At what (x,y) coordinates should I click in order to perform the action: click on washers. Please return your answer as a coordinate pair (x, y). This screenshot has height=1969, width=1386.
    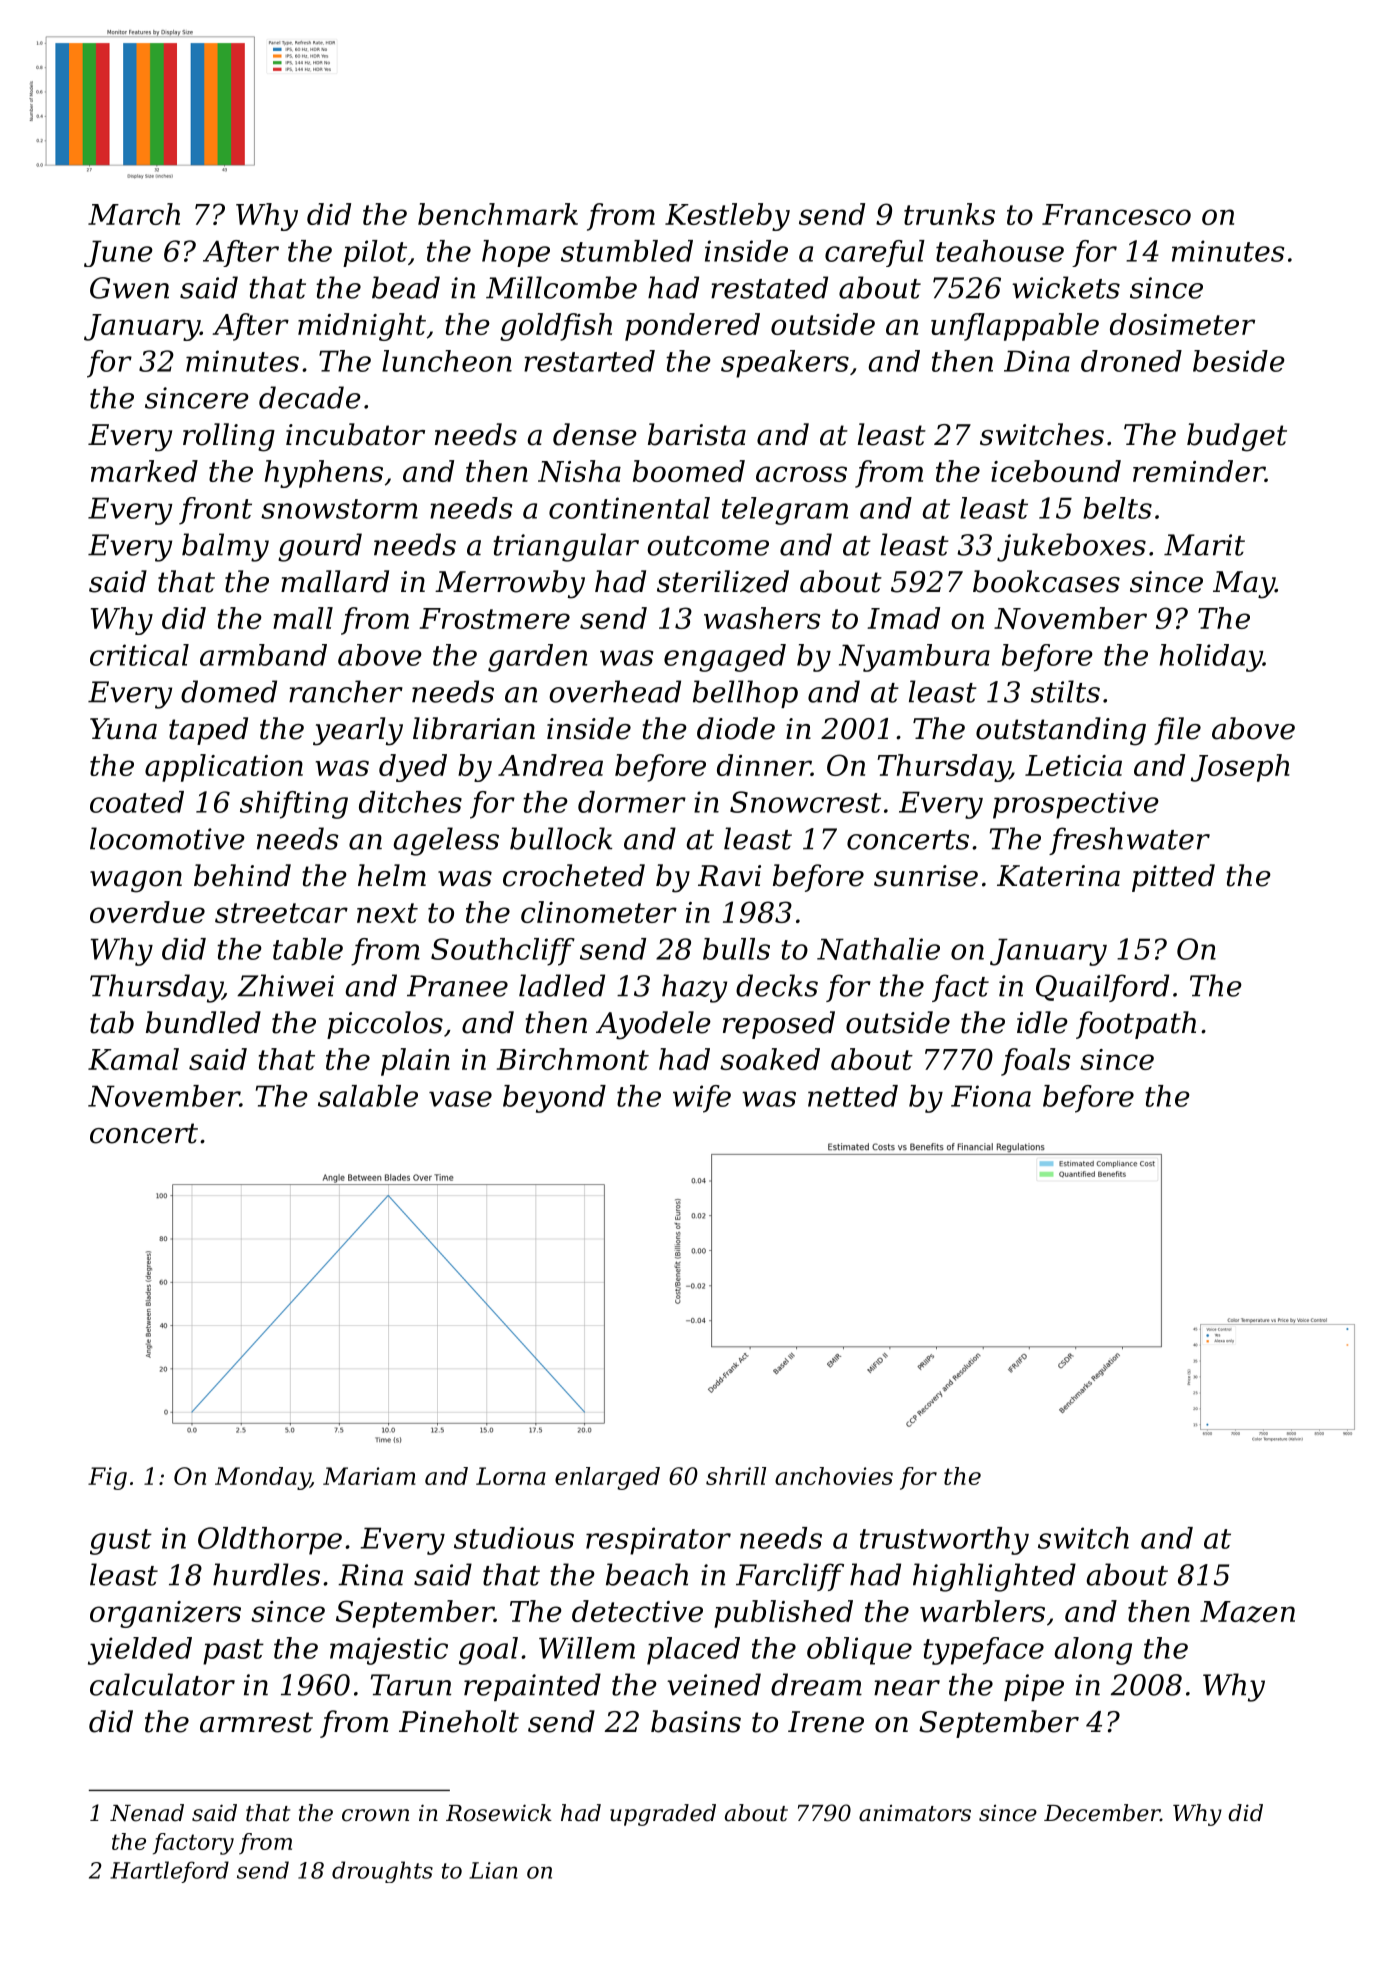
    Looking at the image, I should click on (762, 618).
